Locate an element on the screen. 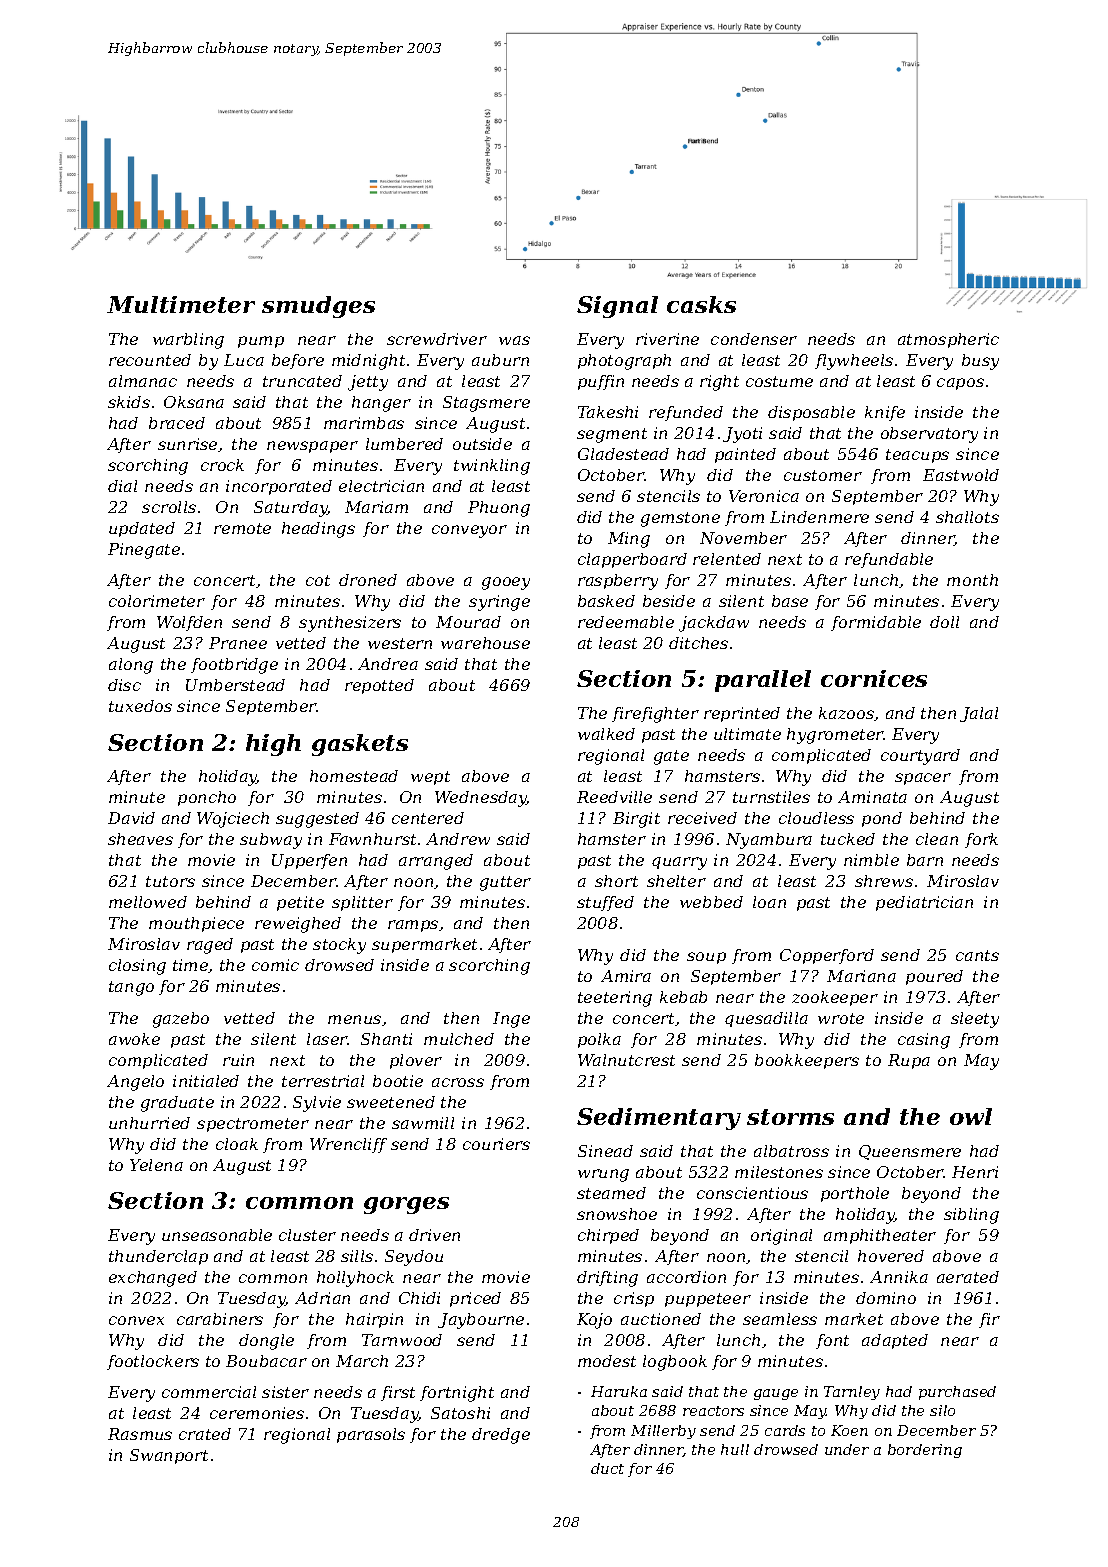  refundable is located at coordinates (889, 560).
